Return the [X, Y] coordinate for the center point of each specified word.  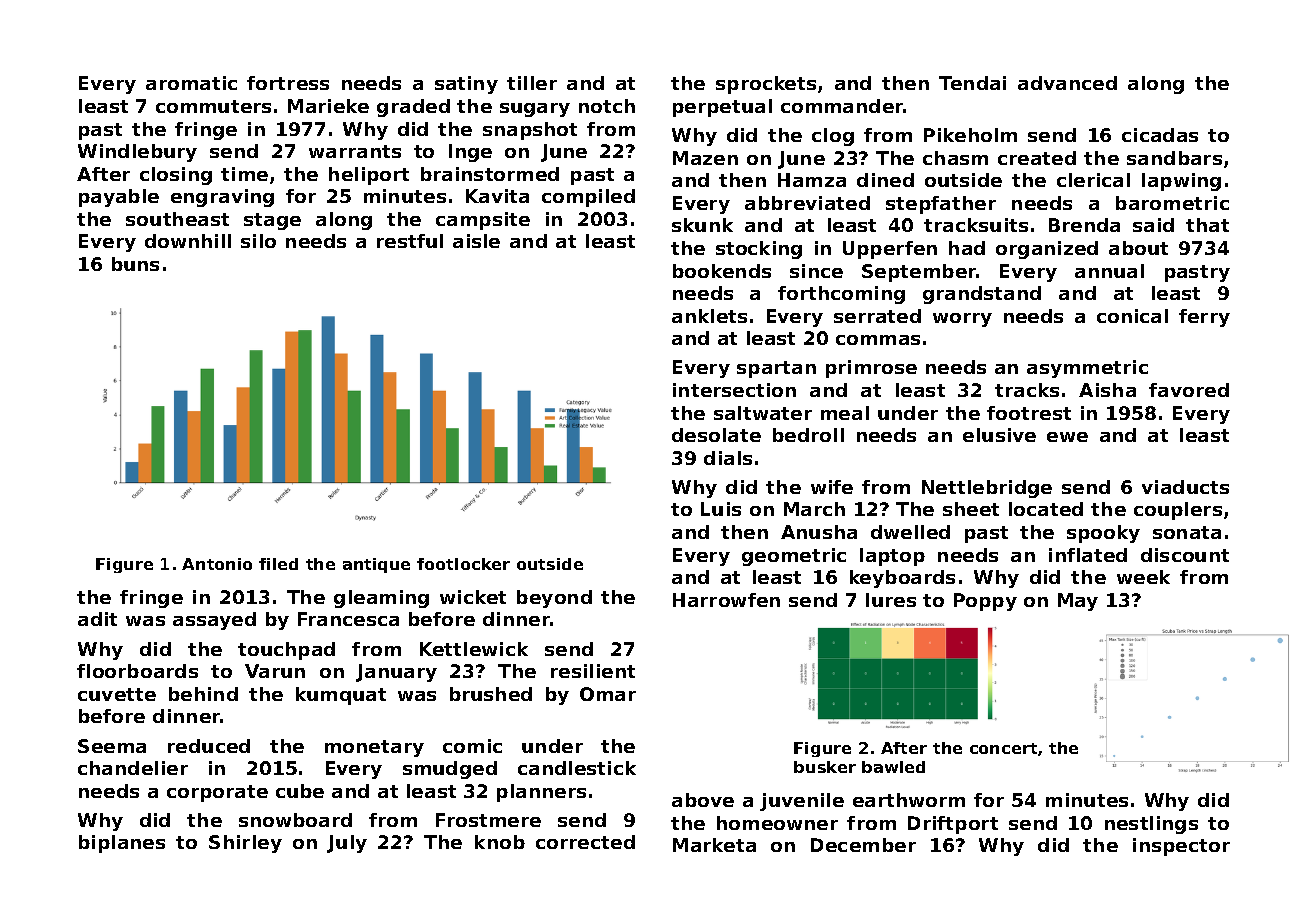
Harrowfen [726, 600]
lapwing [1181, 182]
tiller [532, 83]
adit [97, 619]
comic [472, 746]
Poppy [985, 602]
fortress [288, 83]
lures [891, 600]
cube [300, 791]
